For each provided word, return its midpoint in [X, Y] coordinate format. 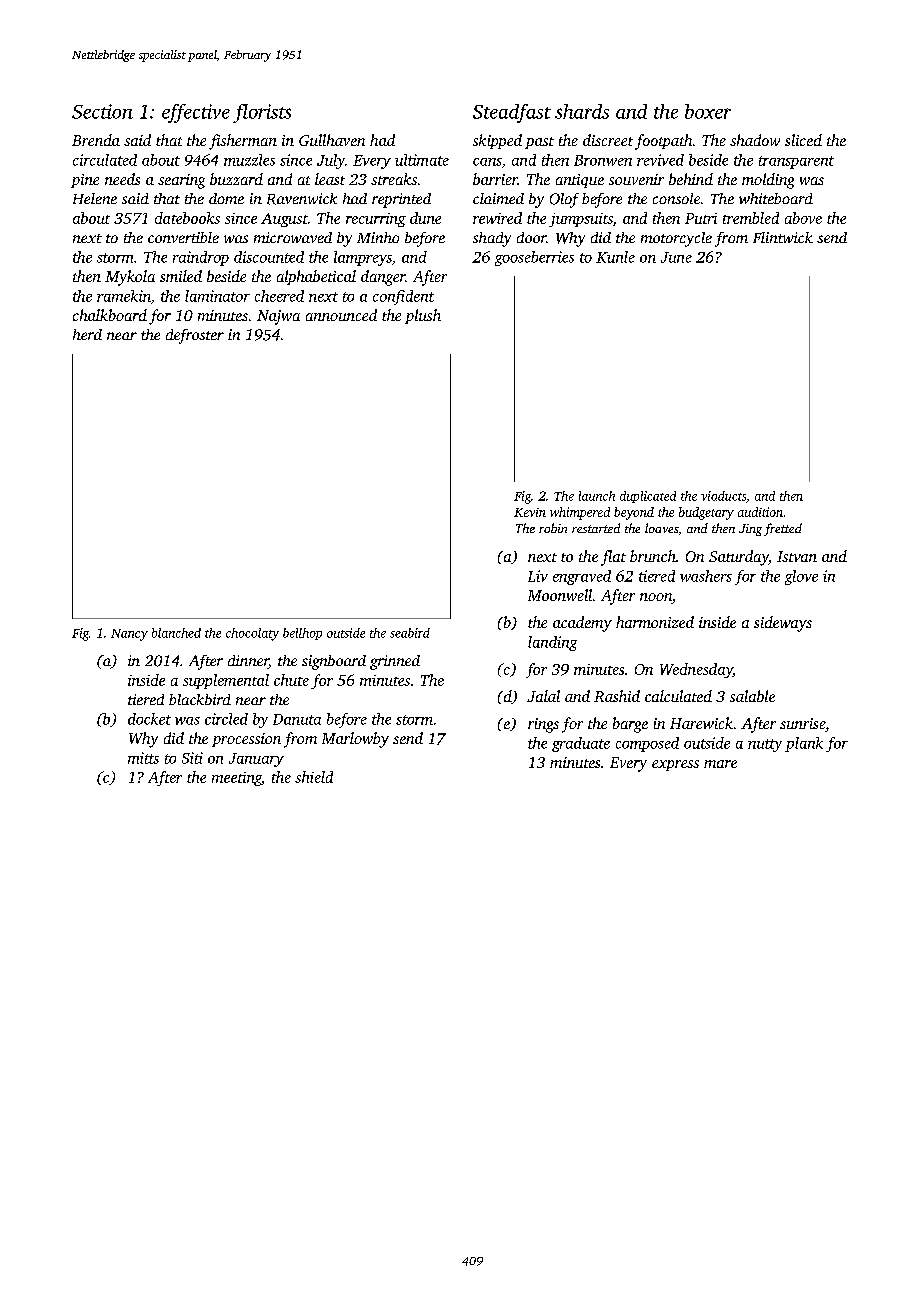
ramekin [124, 296]
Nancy [129, 635]
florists [262, 113]
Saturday [739, 558]
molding [768, 181]
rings [543, 725]
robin [553, 528]
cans [487, 162]
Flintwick [783, 237]
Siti [192, 758]
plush [423, 316]
